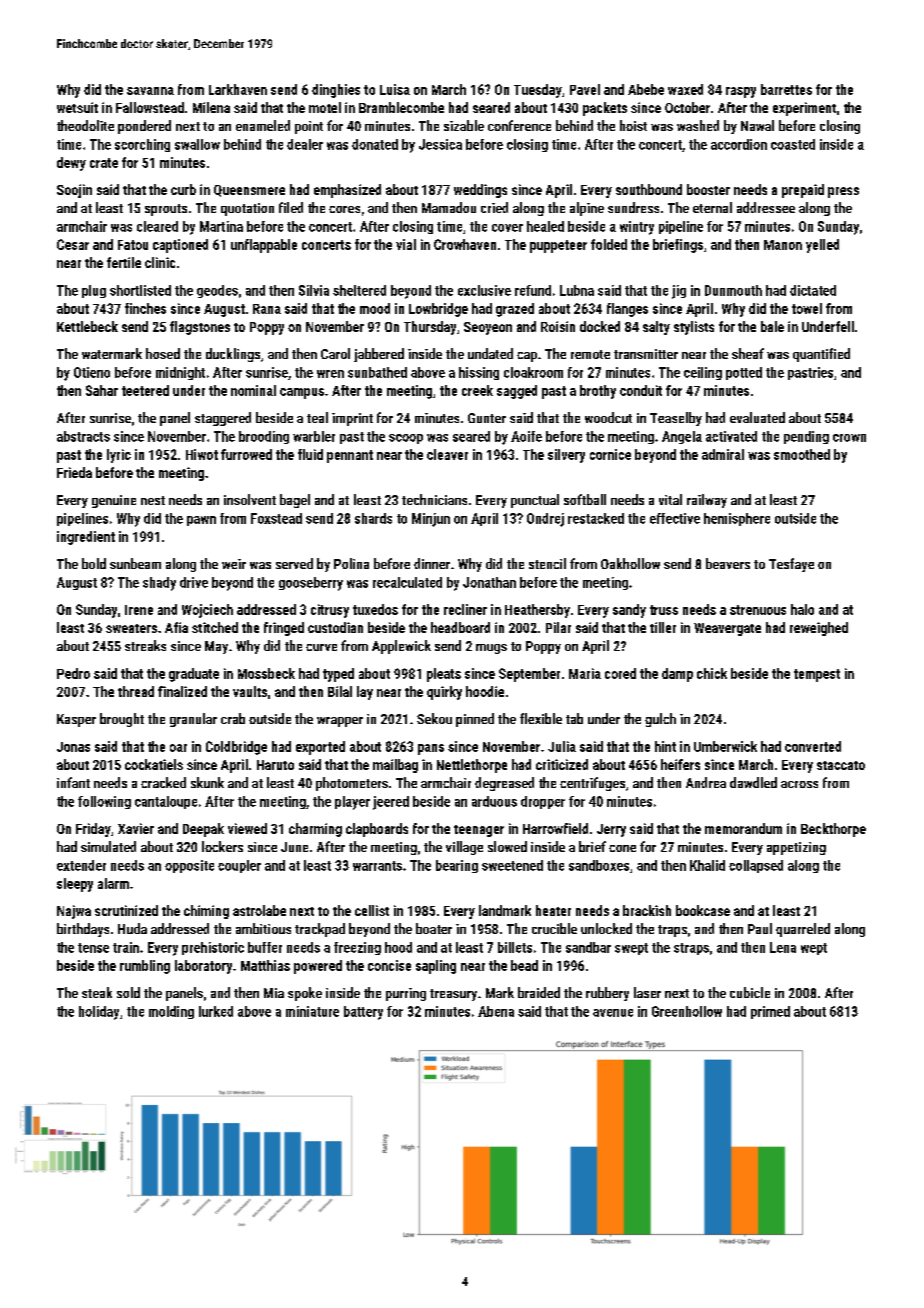 The image size is (924, 1308). What do you see at coordinates (526, 436) in the image?
I see `Aoife` at bounding box center [526, 436].
